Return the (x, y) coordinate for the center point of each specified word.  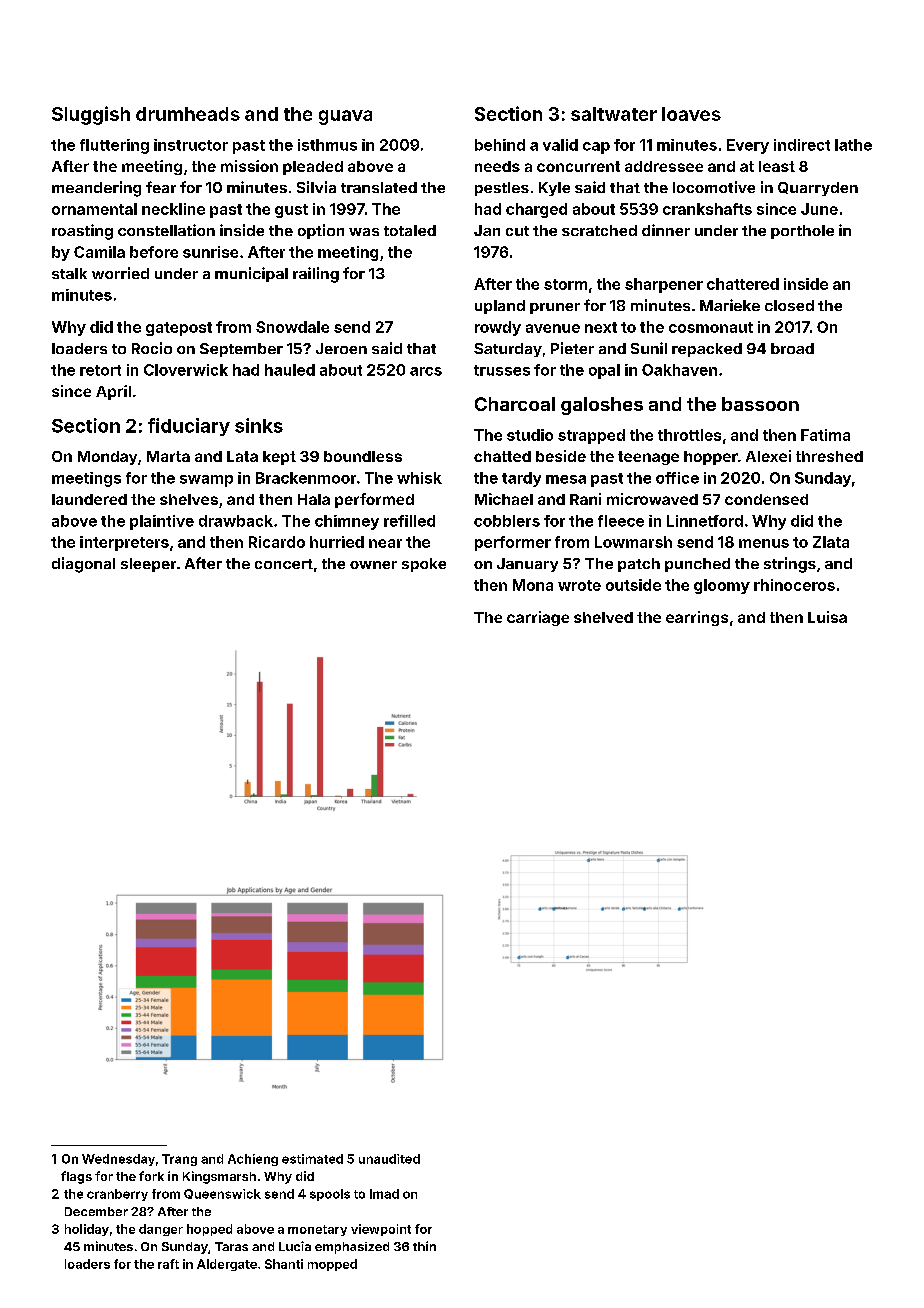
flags (76, 1177)
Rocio (152, 348)
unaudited (389, 1159)
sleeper (148, 565)
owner (373, 565)
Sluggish (91, 115)
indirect (802, 145)
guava (345, 117)
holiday (87, 1230)
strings (790, 565)
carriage (538, 618)
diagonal (83, 565)
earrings (697, 618)
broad (792, 348)
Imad (384, 1194)
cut (517, 231)
